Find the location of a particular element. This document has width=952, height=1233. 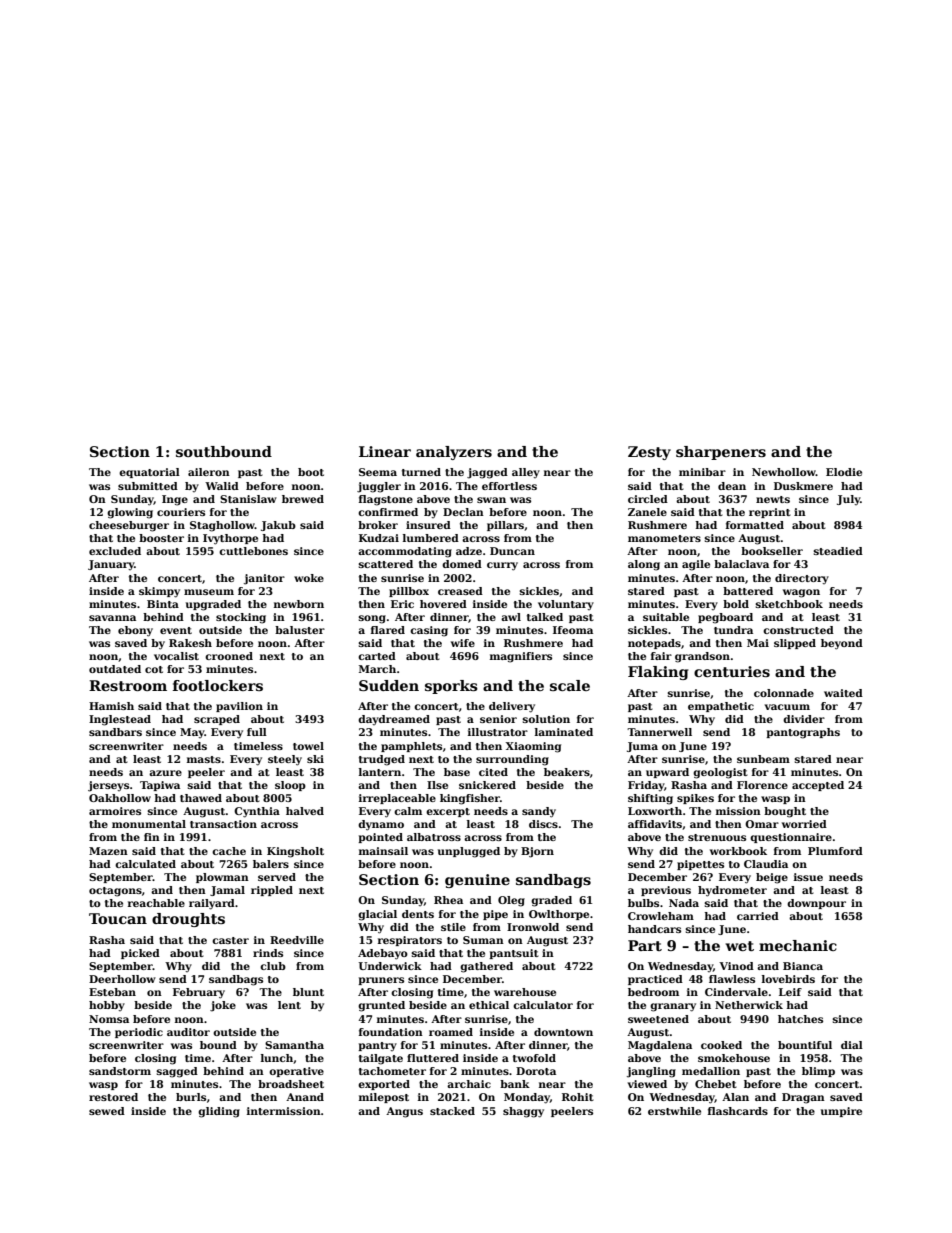

base is located at coordinates (457, 772).
